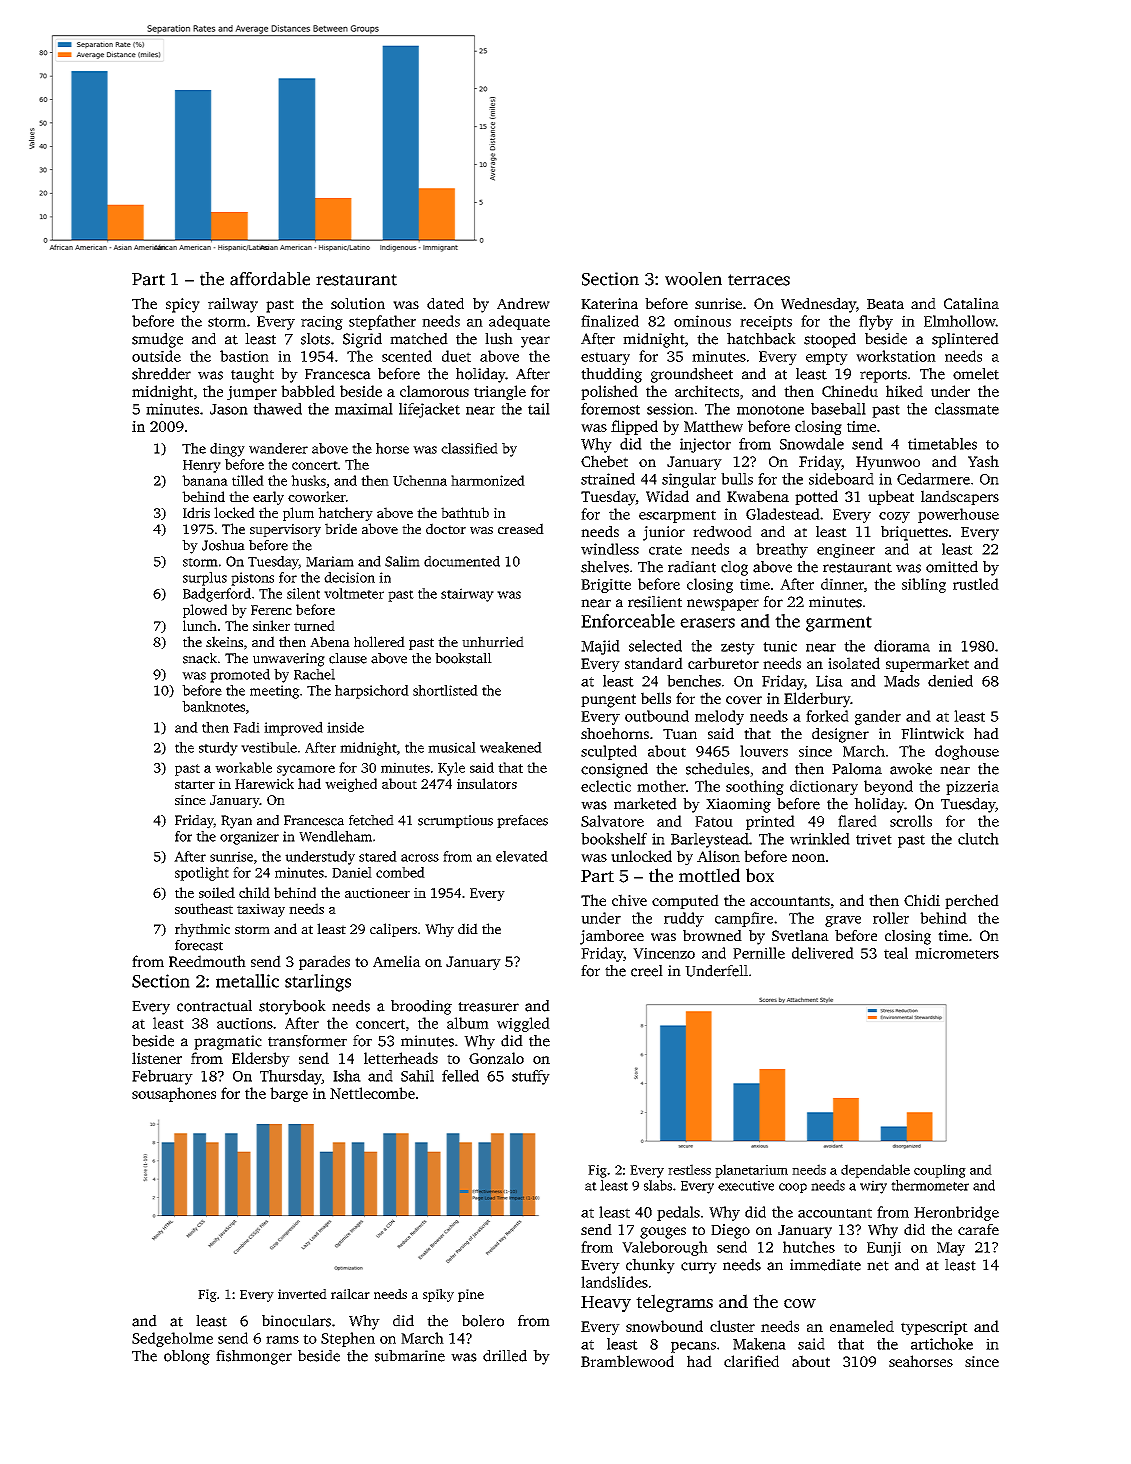  Describe the element at coordinates (971, 303) in the page. I see `Catalina` at that location.
